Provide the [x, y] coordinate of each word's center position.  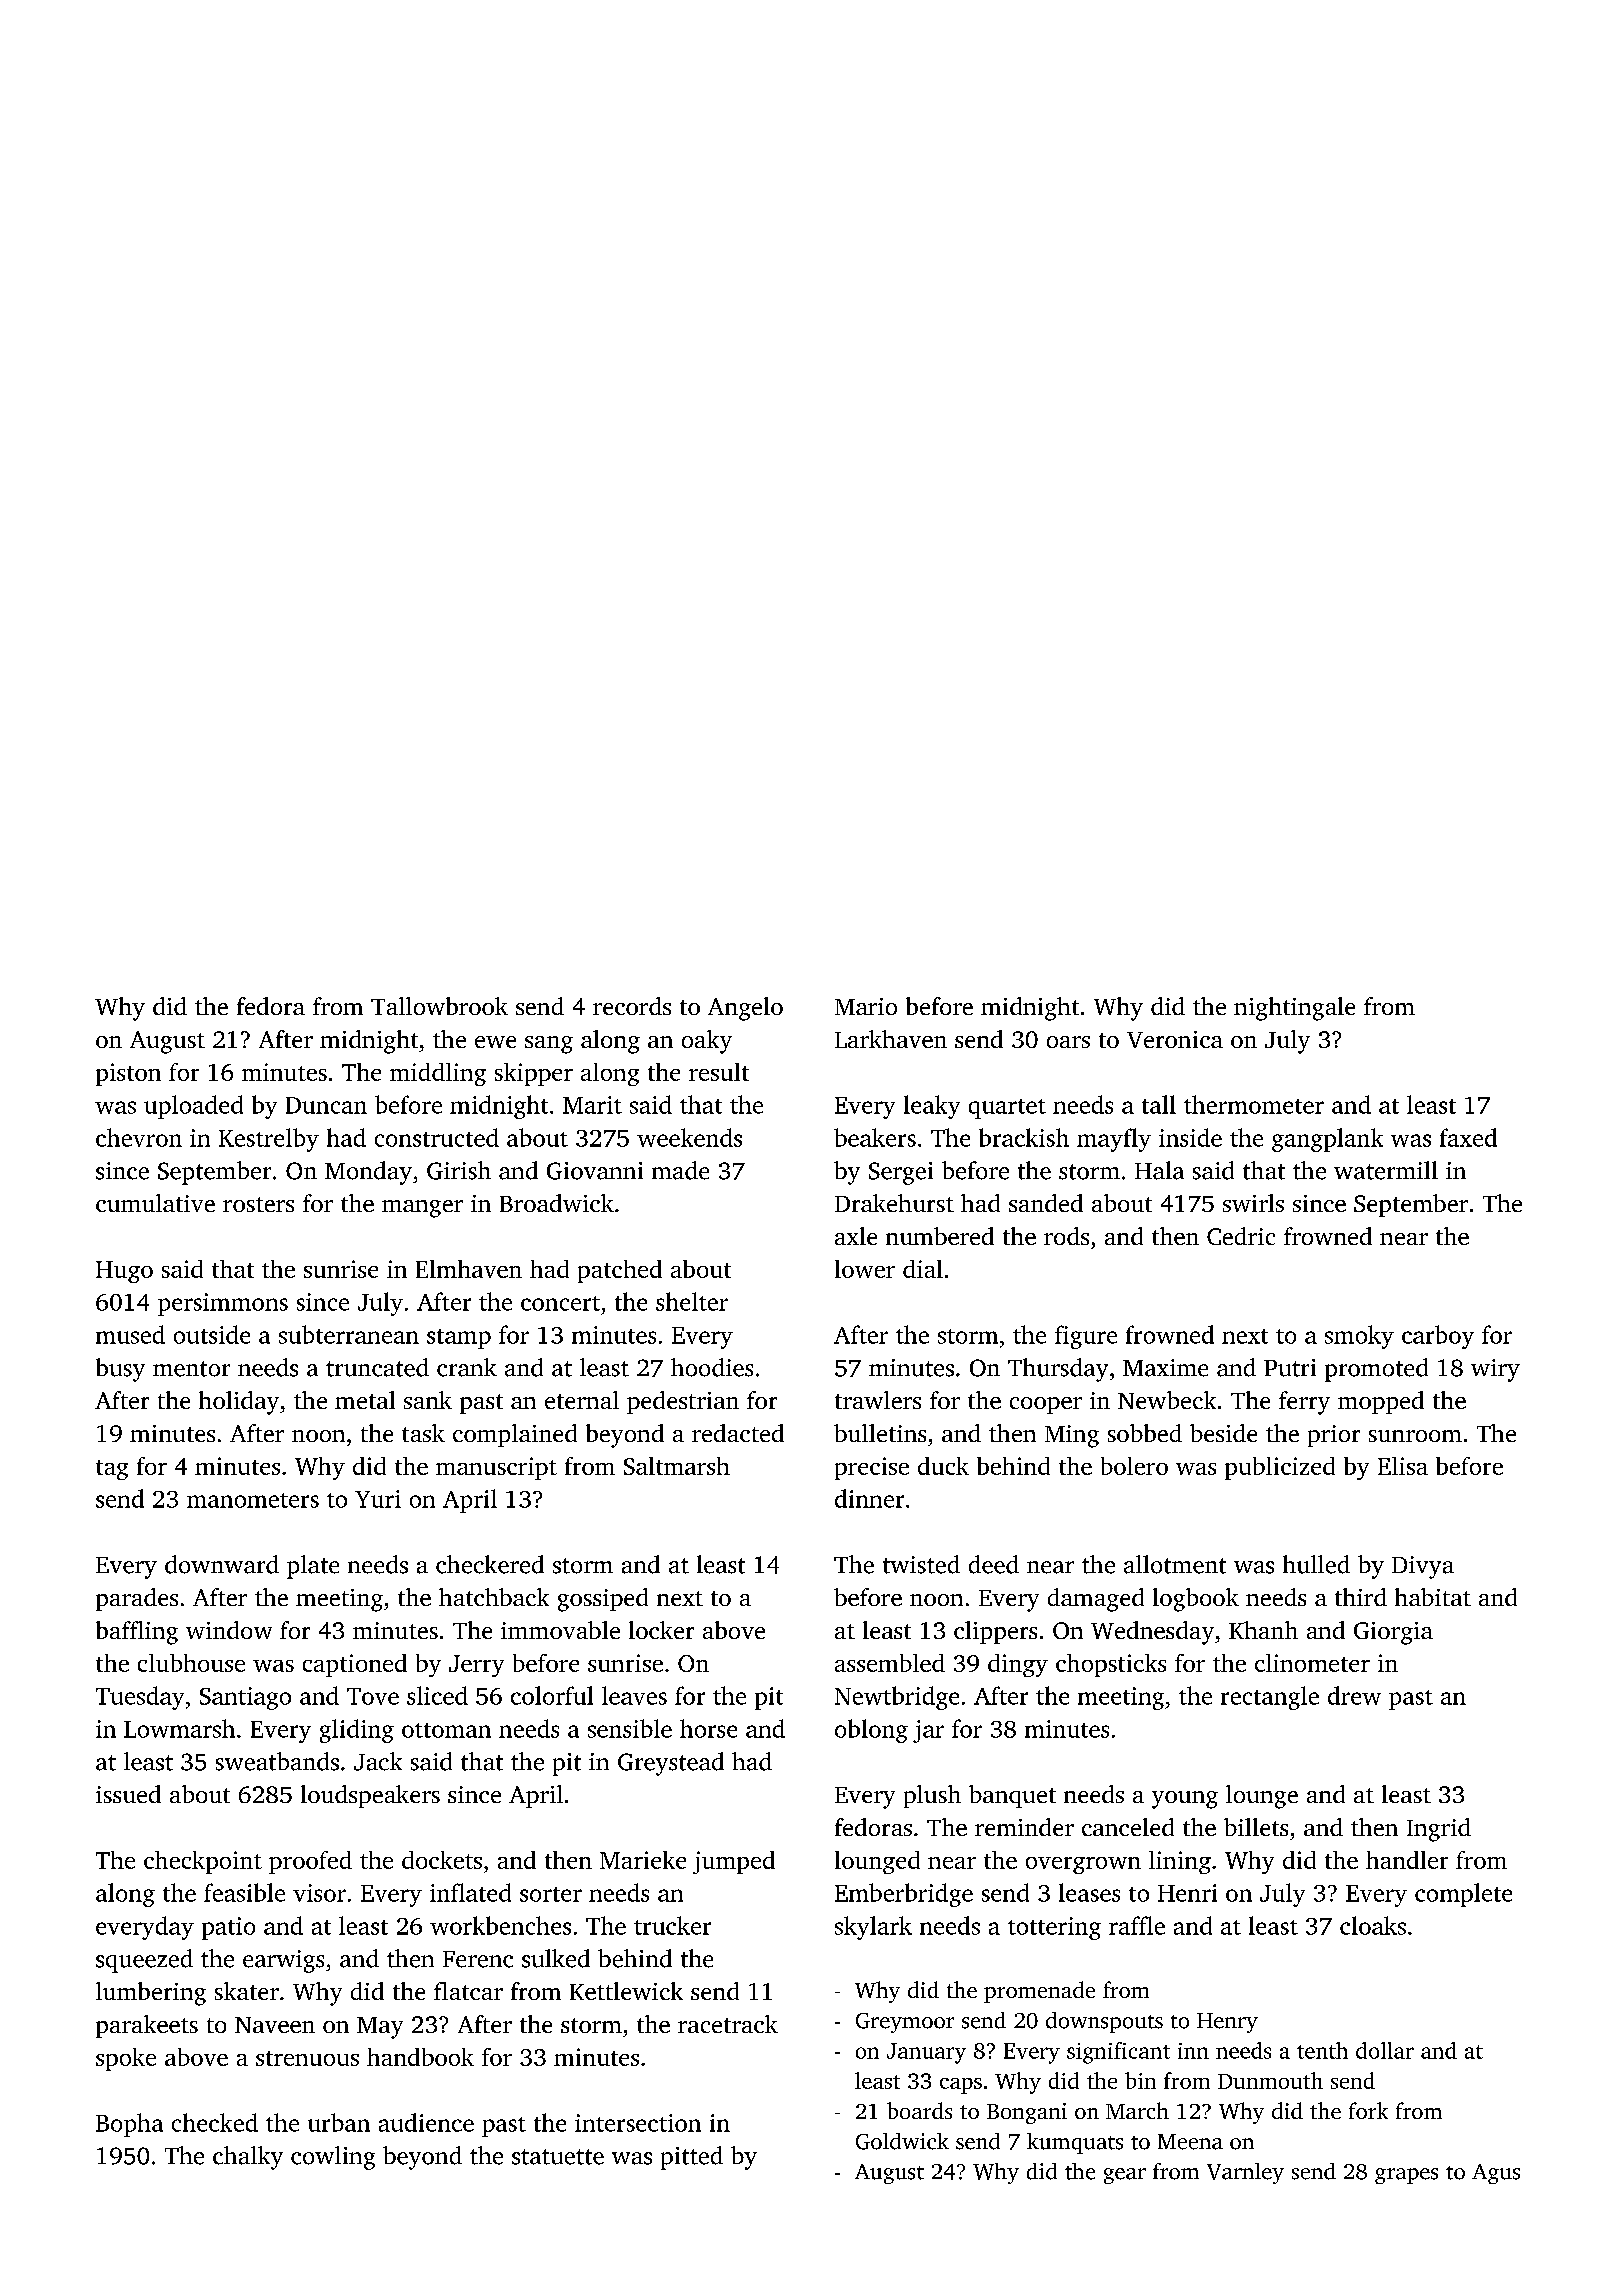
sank [428, 1400]
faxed [1468, 1137]
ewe [495, 1042]
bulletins [880, 1433]
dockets [442, 1860]
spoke [126, 2059]
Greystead [671, 1764]
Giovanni [595, 1171]
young [1185, 1800]
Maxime [1165, 1368]
